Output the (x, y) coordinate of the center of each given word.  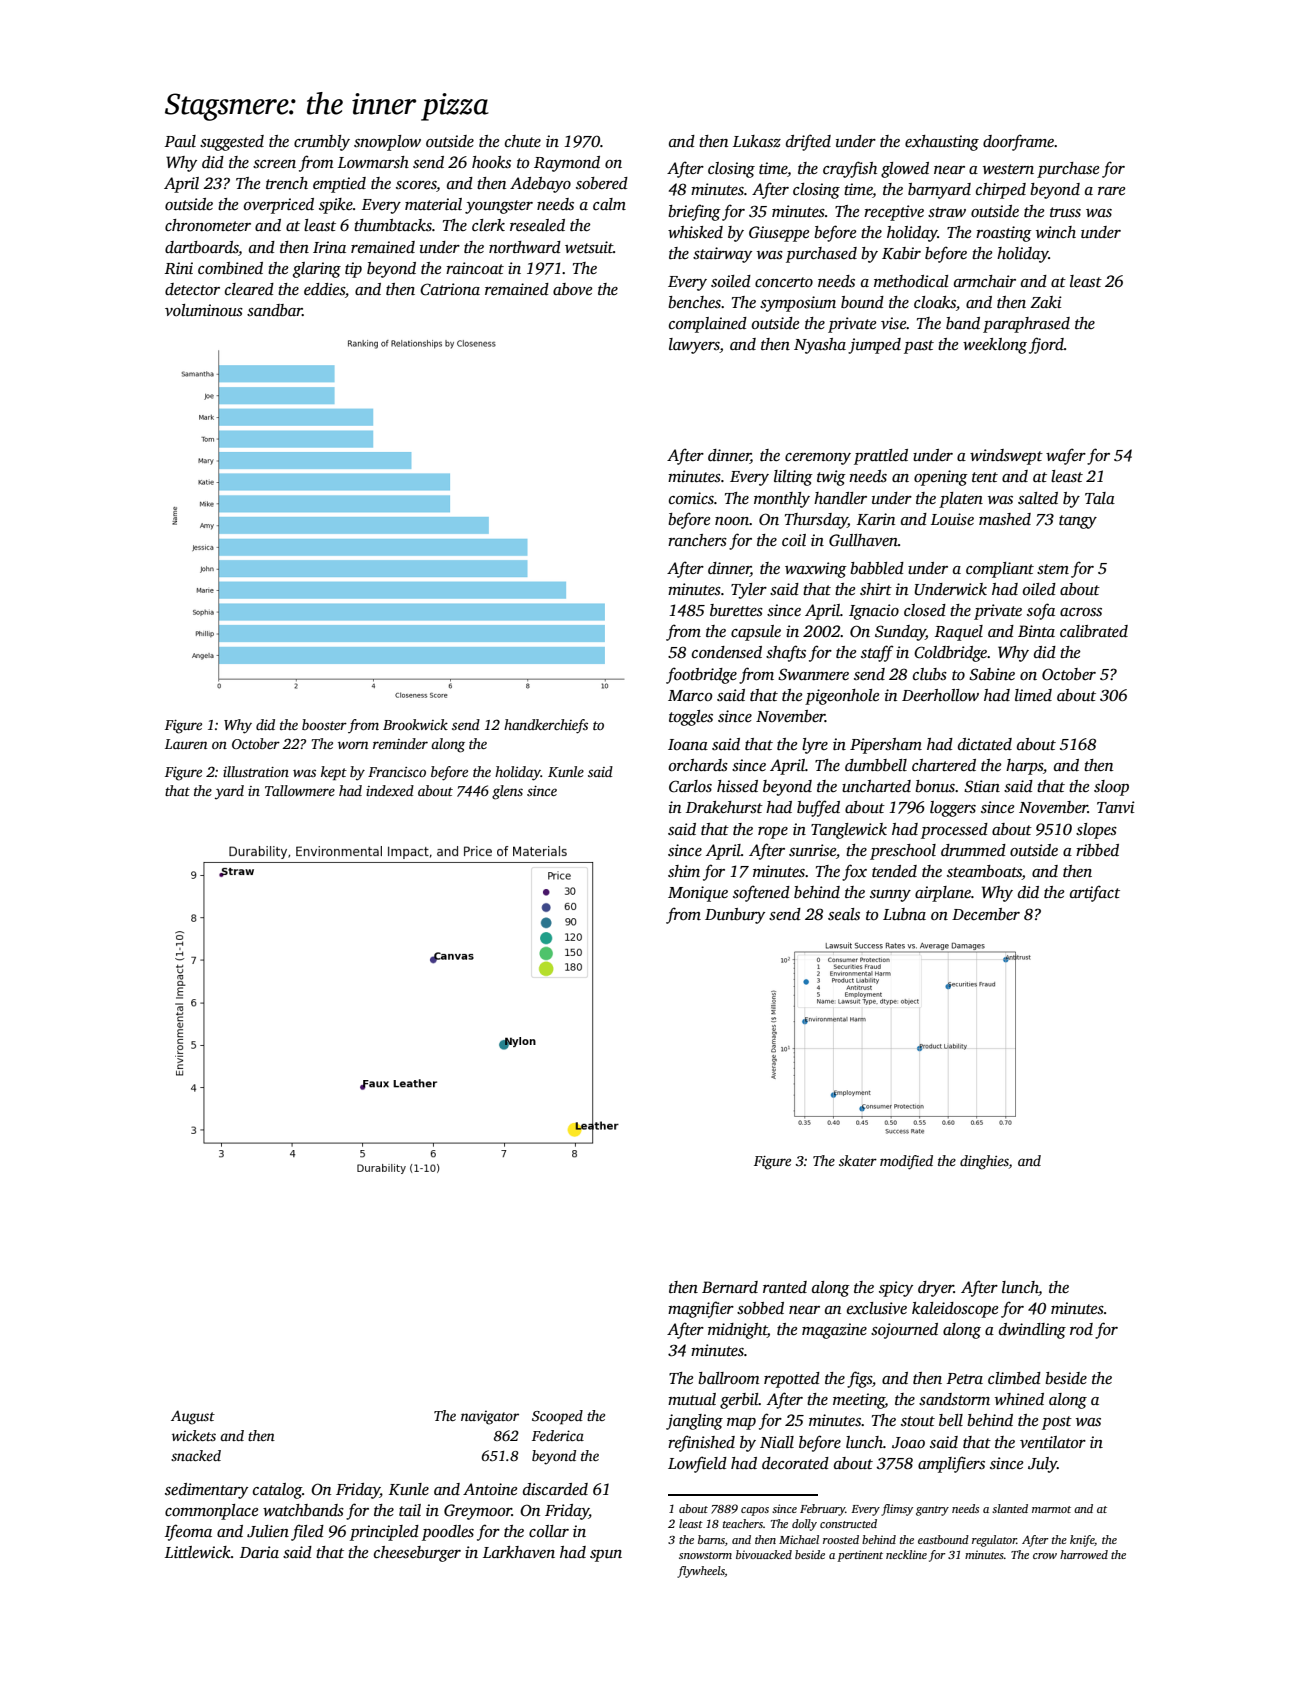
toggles (691, 718)
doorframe (1018, 142)
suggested (232, 143)
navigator (490, 1417)
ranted (785, 1287)
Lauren (186, 744)
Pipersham (886, 746)
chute (523, 141)
